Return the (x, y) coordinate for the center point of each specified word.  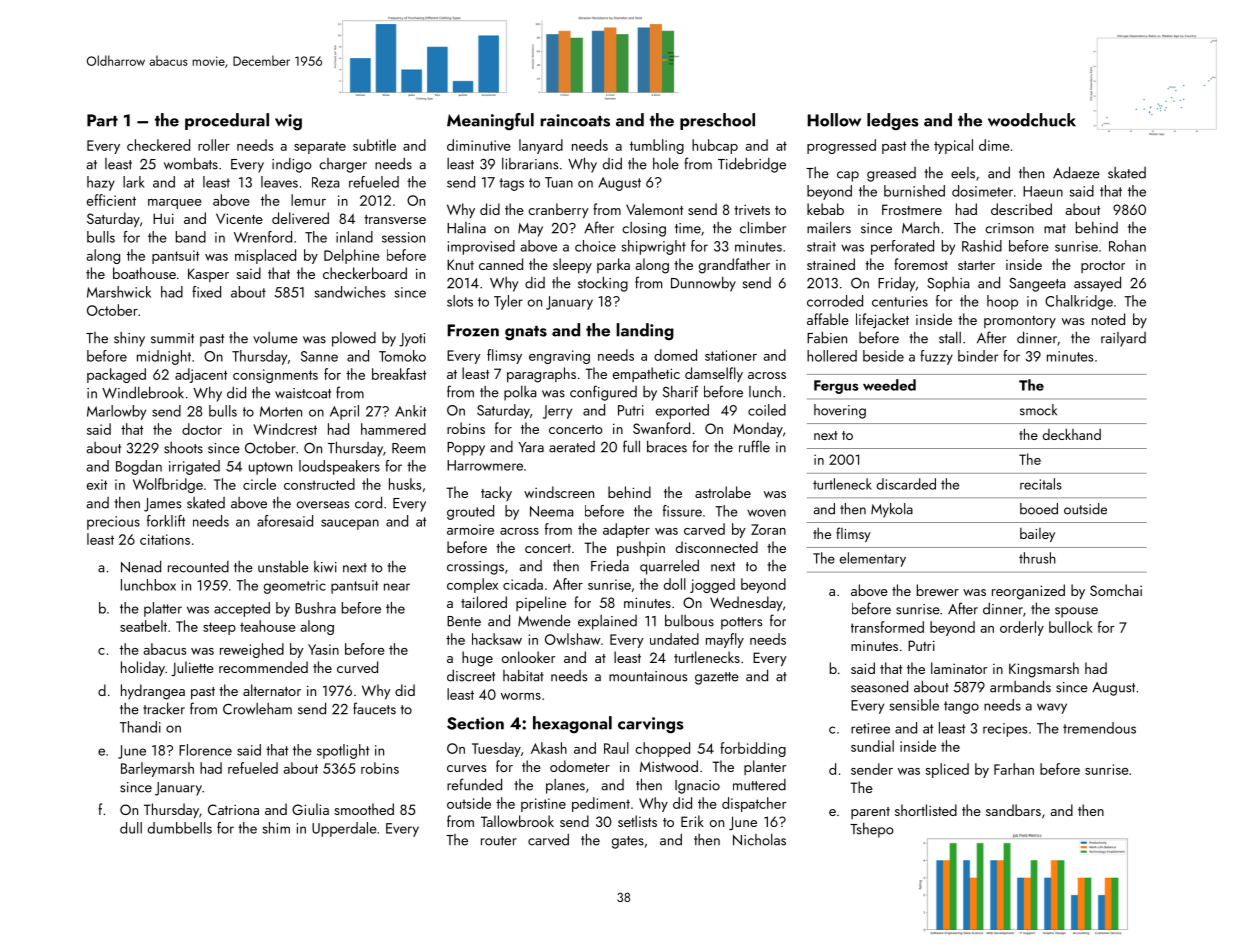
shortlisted (926, 810)
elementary (873, 559)
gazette (717, 678)
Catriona (233, 809)
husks (405, 484)
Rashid (982, 246)
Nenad (141, 566)
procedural (227, 121)
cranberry (558, 211)
